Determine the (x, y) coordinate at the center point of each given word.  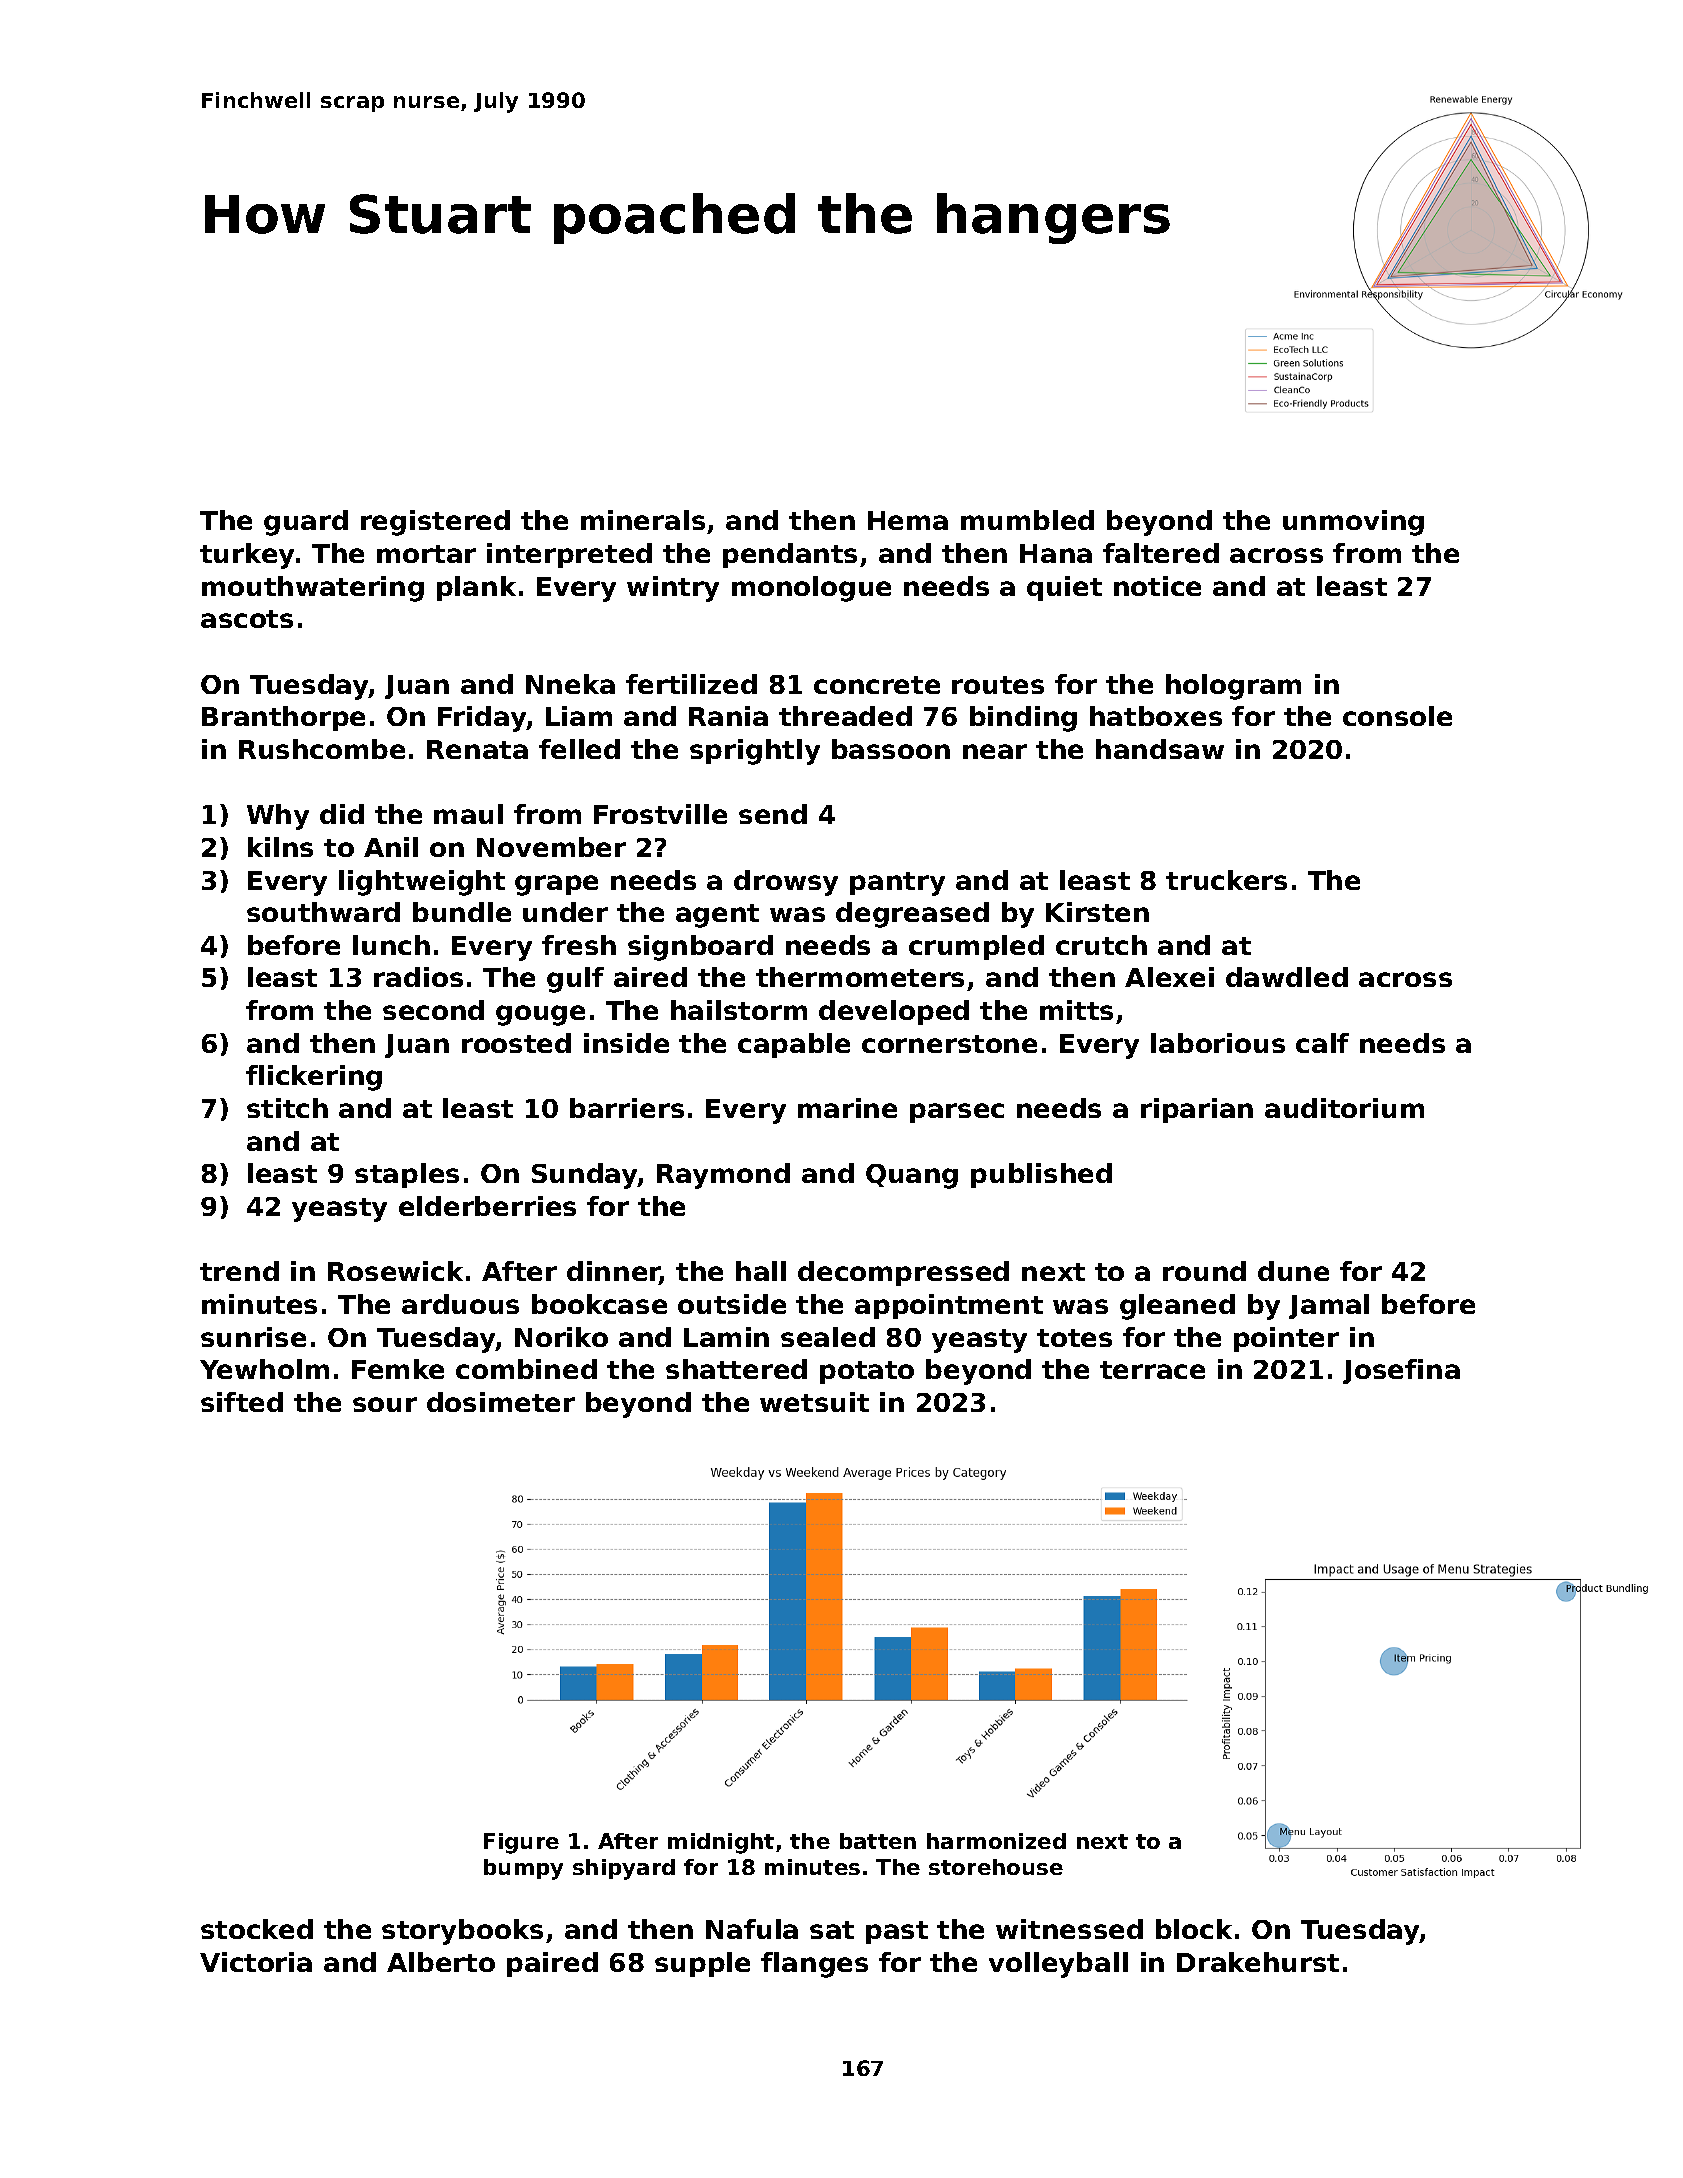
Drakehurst (1258, 1962)
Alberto (441, 1962)
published (1041, 1175)
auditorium (1344, 1108)
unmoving (1353, 523)
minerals (643, 520)
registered (435, 523)
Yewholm (264, 1369)
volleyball (1058, 1965)
